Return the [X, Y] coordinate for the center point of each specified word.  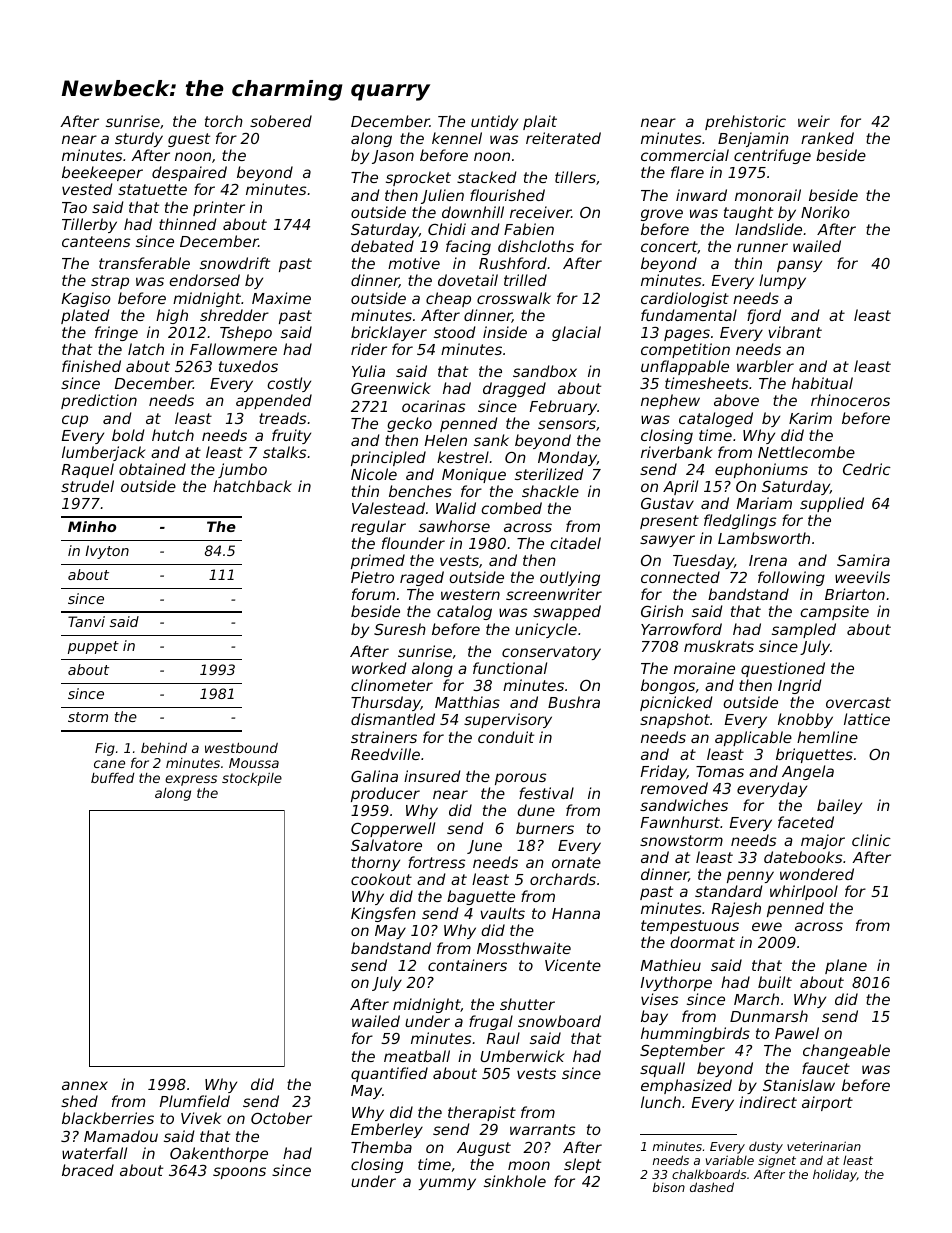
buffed [112, 777]
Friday [664, 772]
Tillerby [89, 225]
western [470, 594]
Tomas [720, 771]
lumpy [782, 281]
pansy [799, 266]
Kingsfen [383, 914]
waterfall [94, 1153]
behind [164, 747]
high [172, 316]
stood [455, 332]
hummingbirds [695, 1034]
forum [373, 594]
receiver [540, 212]
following [791, 578]
